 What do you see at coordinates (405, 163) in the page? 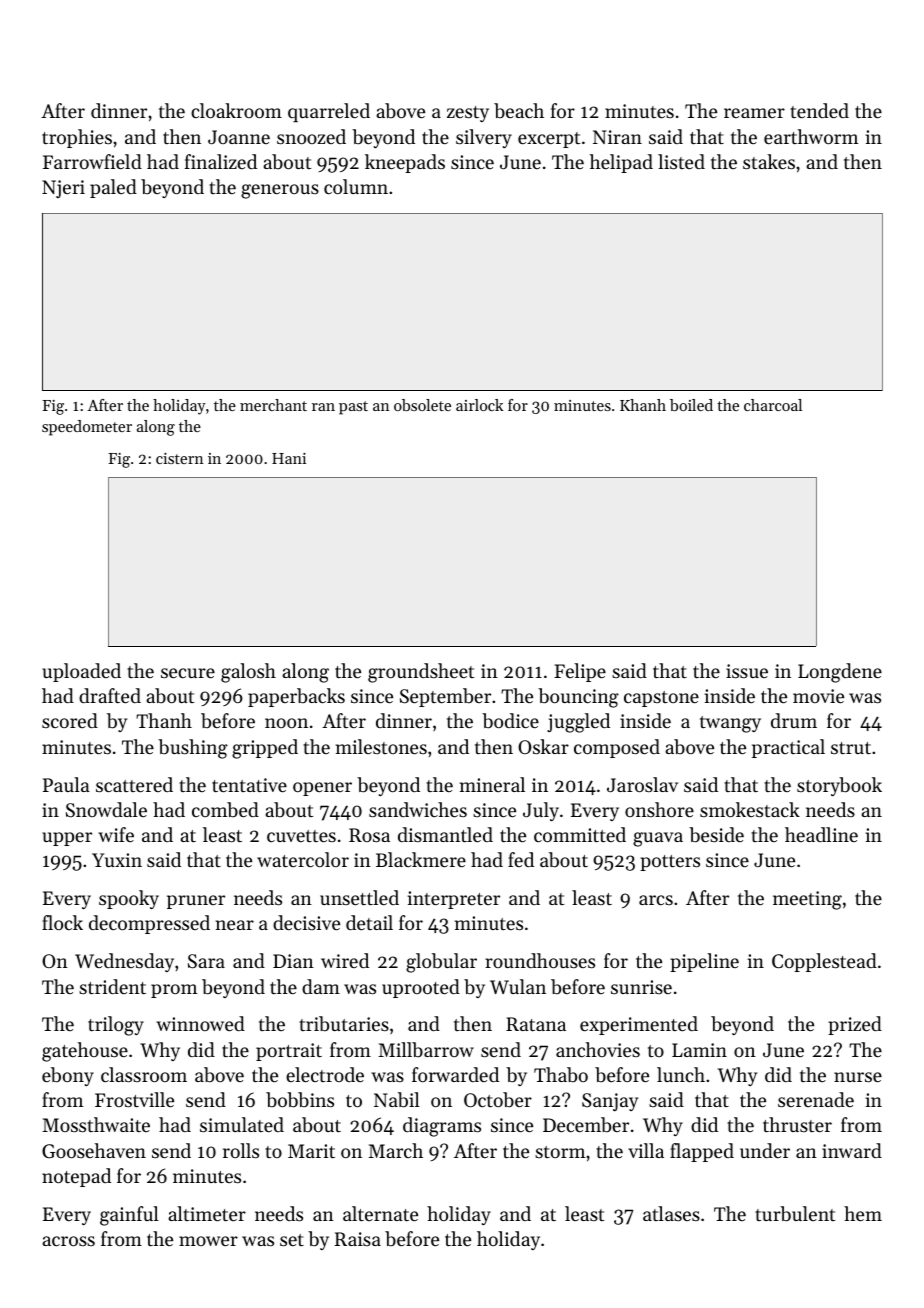
I see `kneepads` at bounding box center [405, 163].
